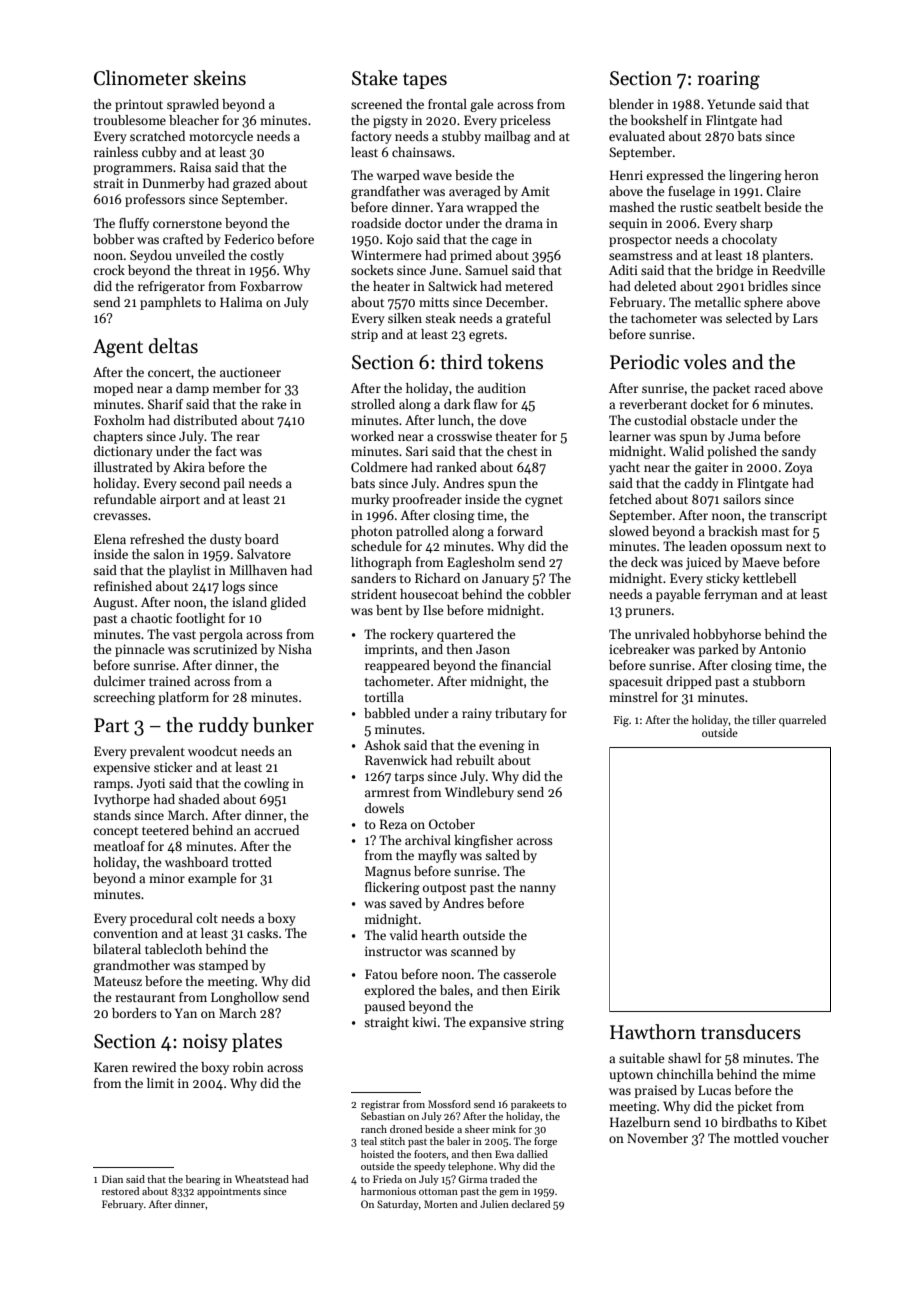 This screenshot has height=1308, width=924. Describe the element at coordinates (477, 714) in the screenshot. I see `rainy` at that location.
